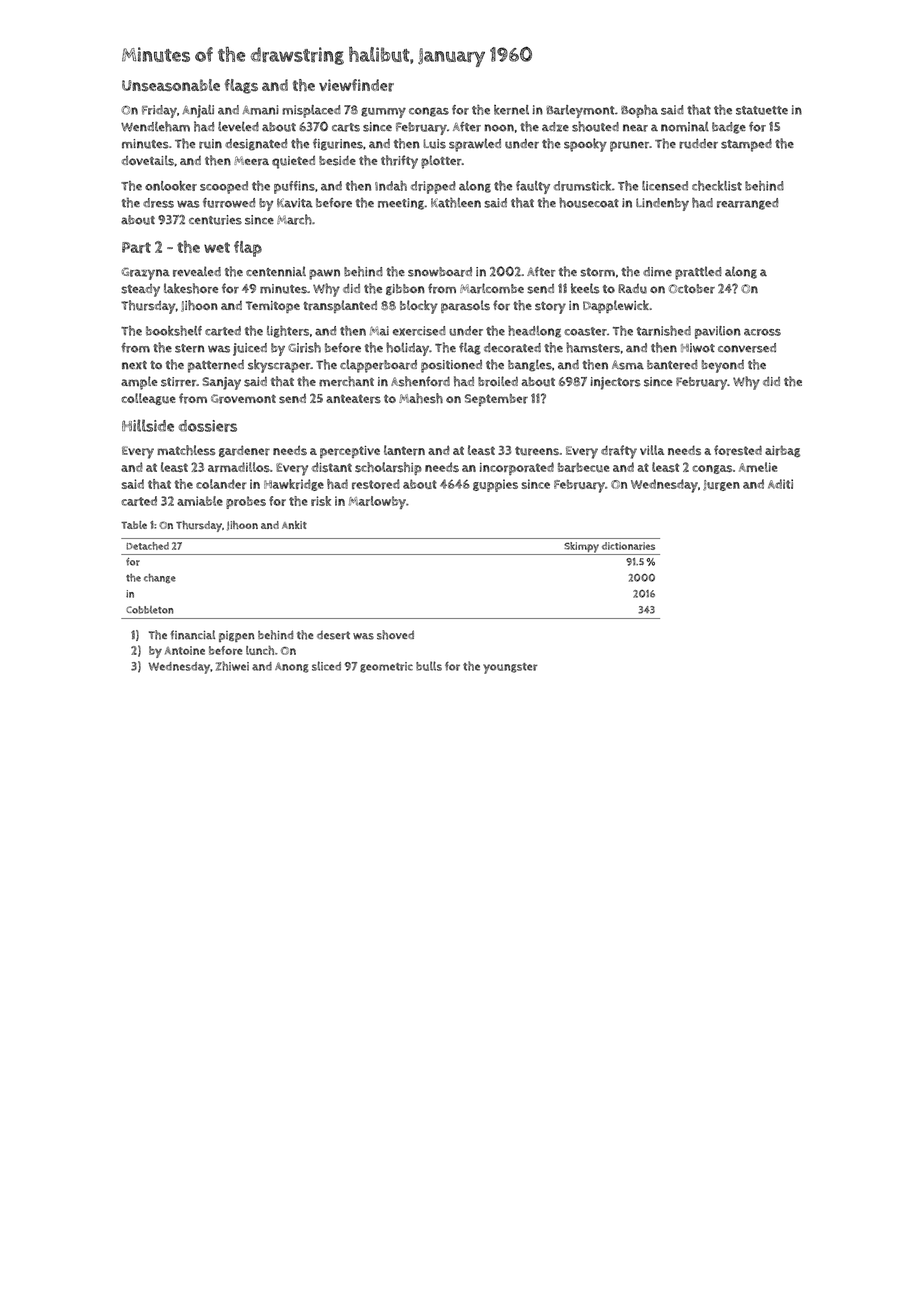 The width and height of the screenshot is (924, 1308). I want to click on Bopha, so click(639, 111).
